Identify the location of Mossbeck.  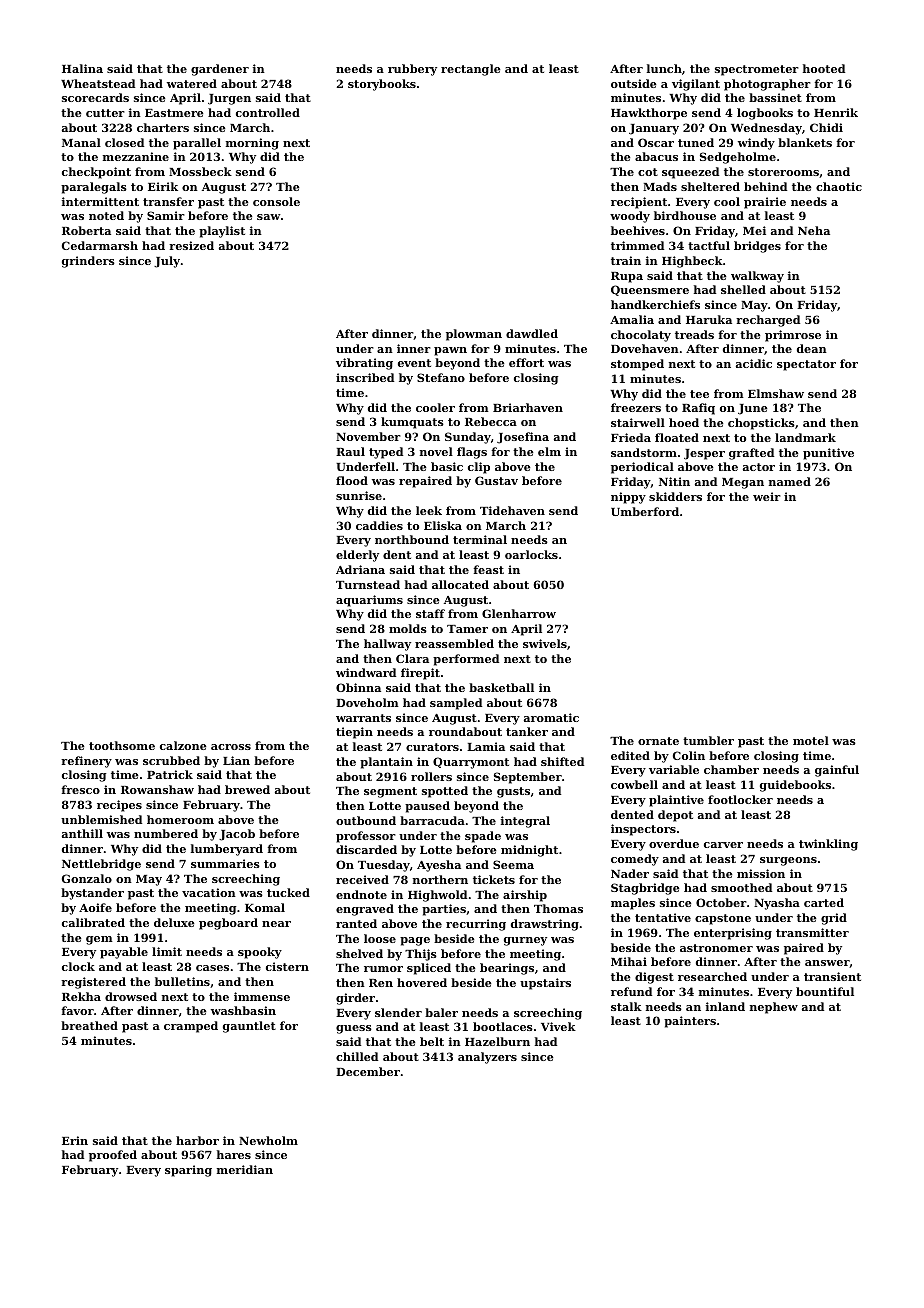
(200, 171).
